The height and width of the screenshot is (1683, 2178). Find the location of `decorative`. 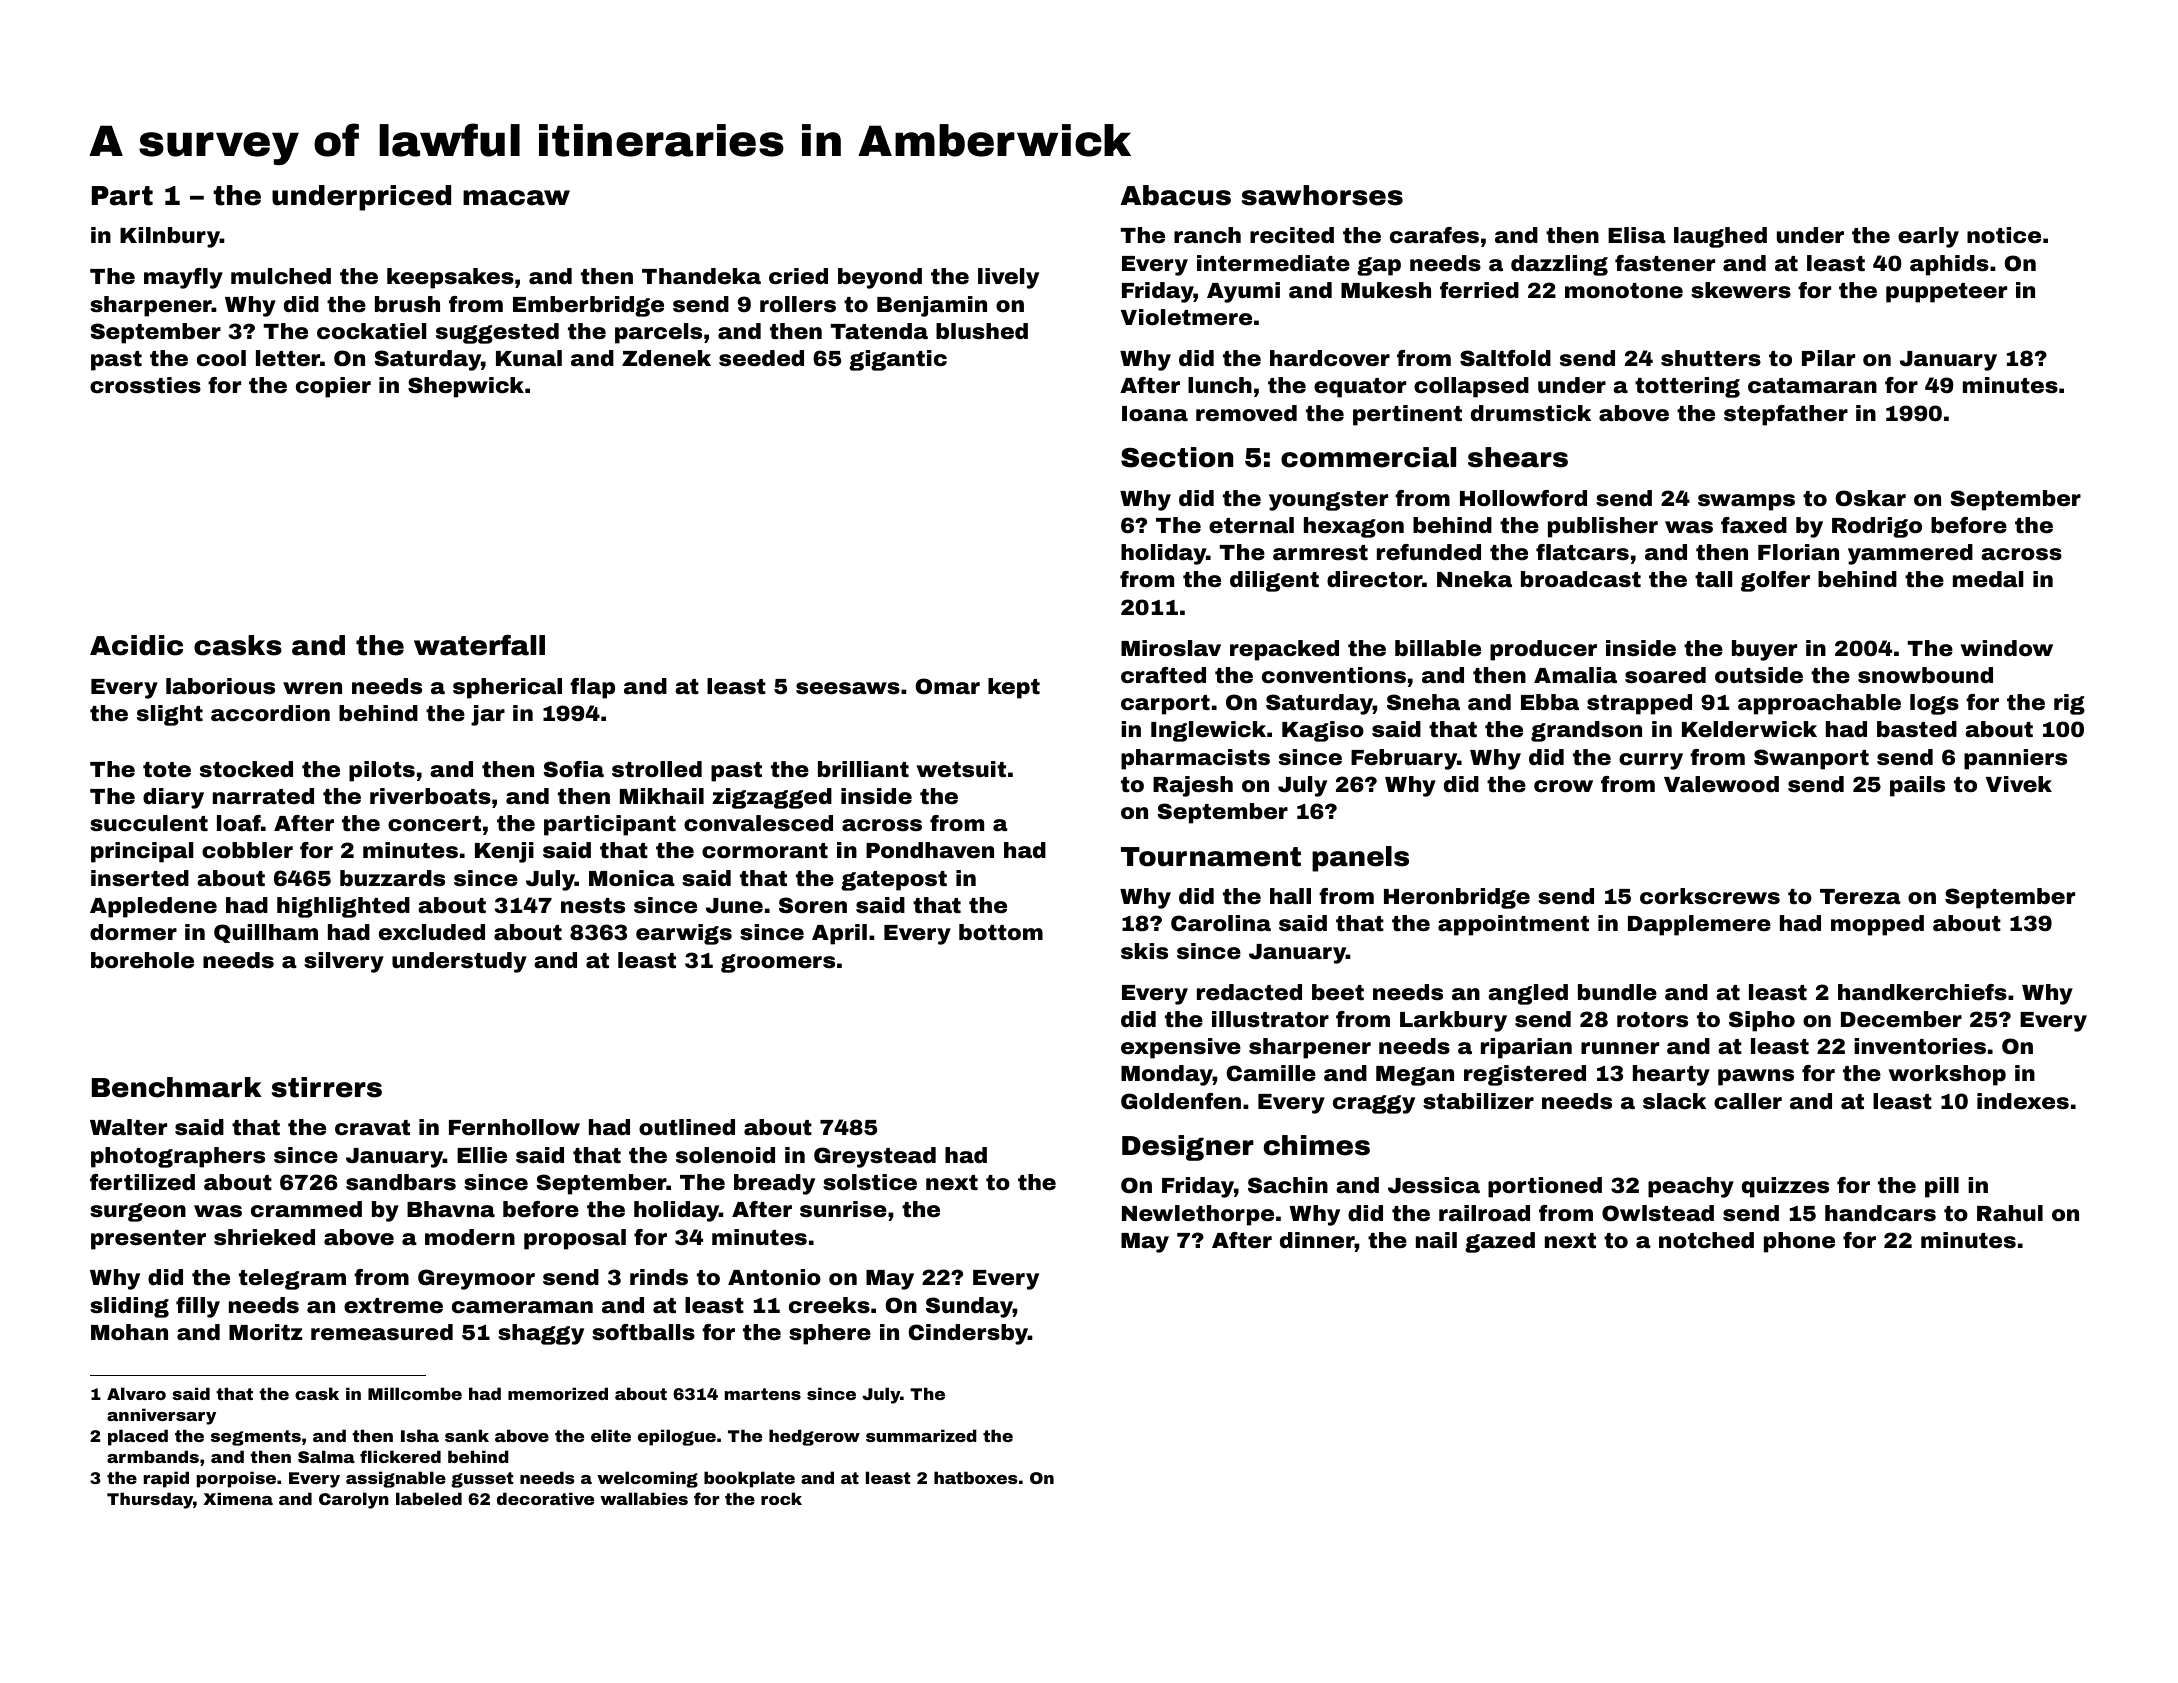

decorative is located at coordinates (545, 1498).
